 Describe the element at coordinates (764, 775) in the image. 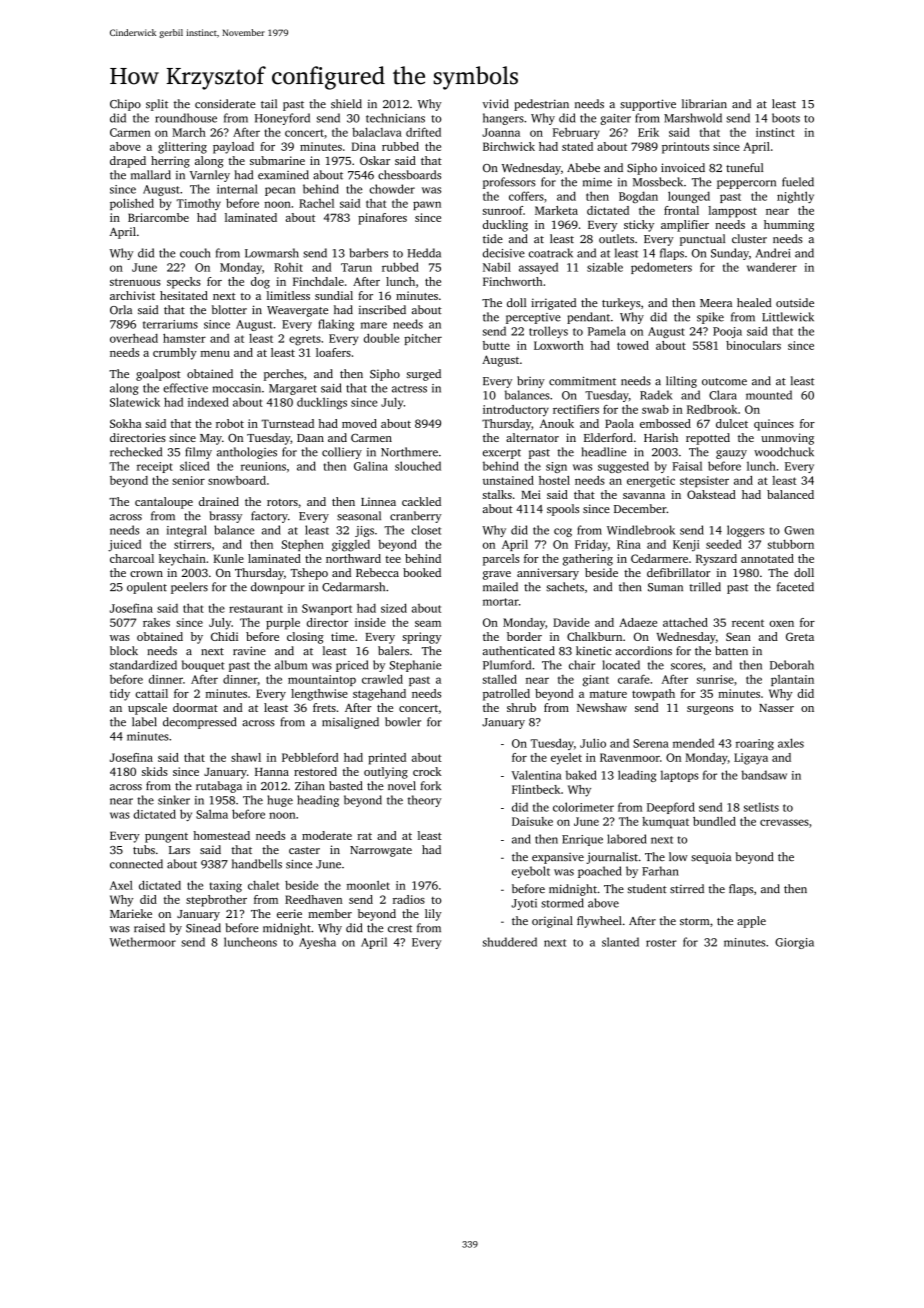

I see `bandsaw` at that location.
